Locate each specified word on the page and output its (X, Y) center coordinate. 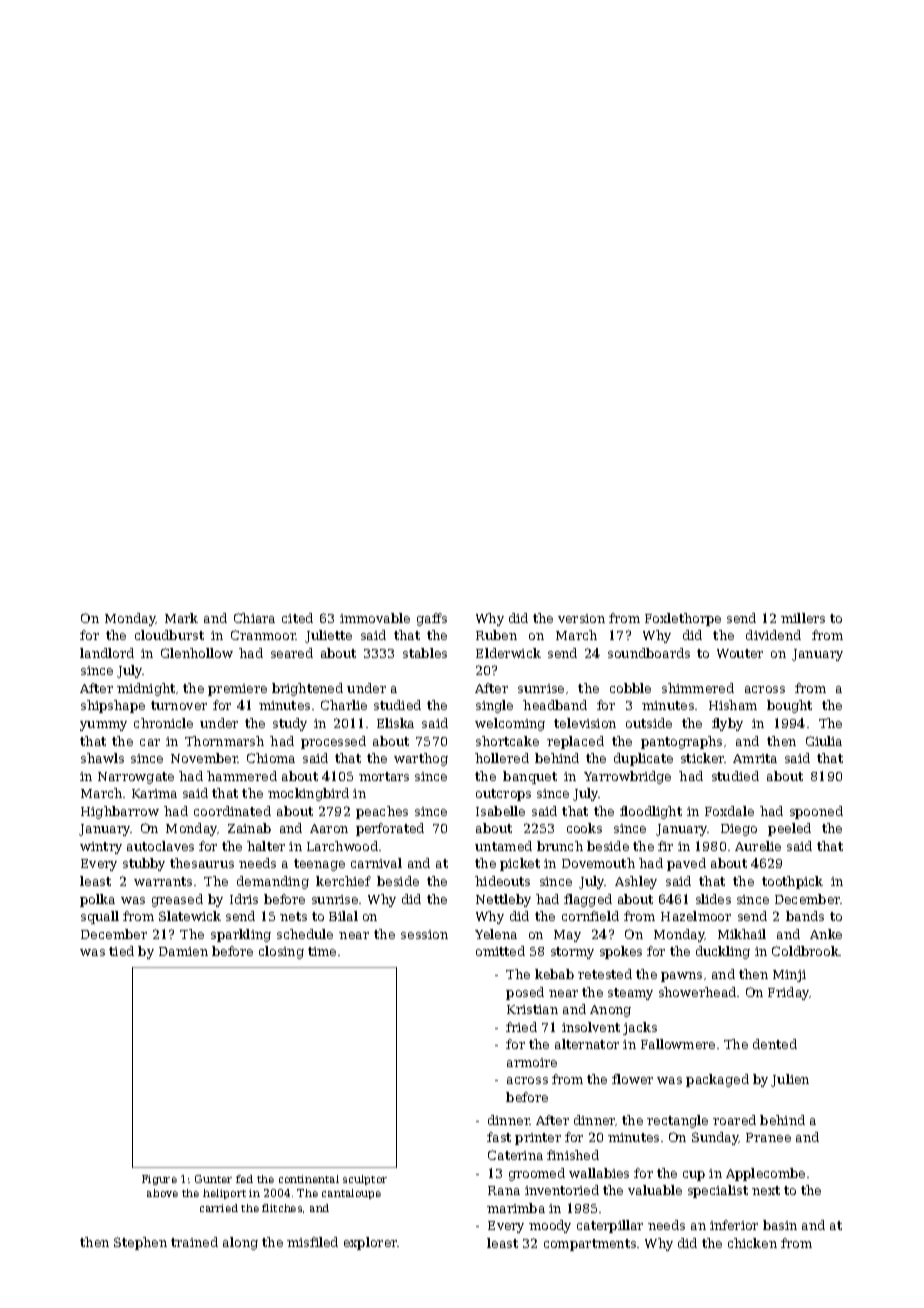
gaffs (432, 619)
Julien (790, 1080)
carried (219, 1208)
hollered (502, 758)
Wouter (740, 653)
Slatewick (190, 916)
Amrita (755, 758)
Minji (789, 976)
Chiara (254, 618)
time (322, 951)
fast (499, 1137)
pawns (681, 977)
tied (121, 951)
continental (309, 1179)
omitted (500, 951)
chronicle (163, 723)
